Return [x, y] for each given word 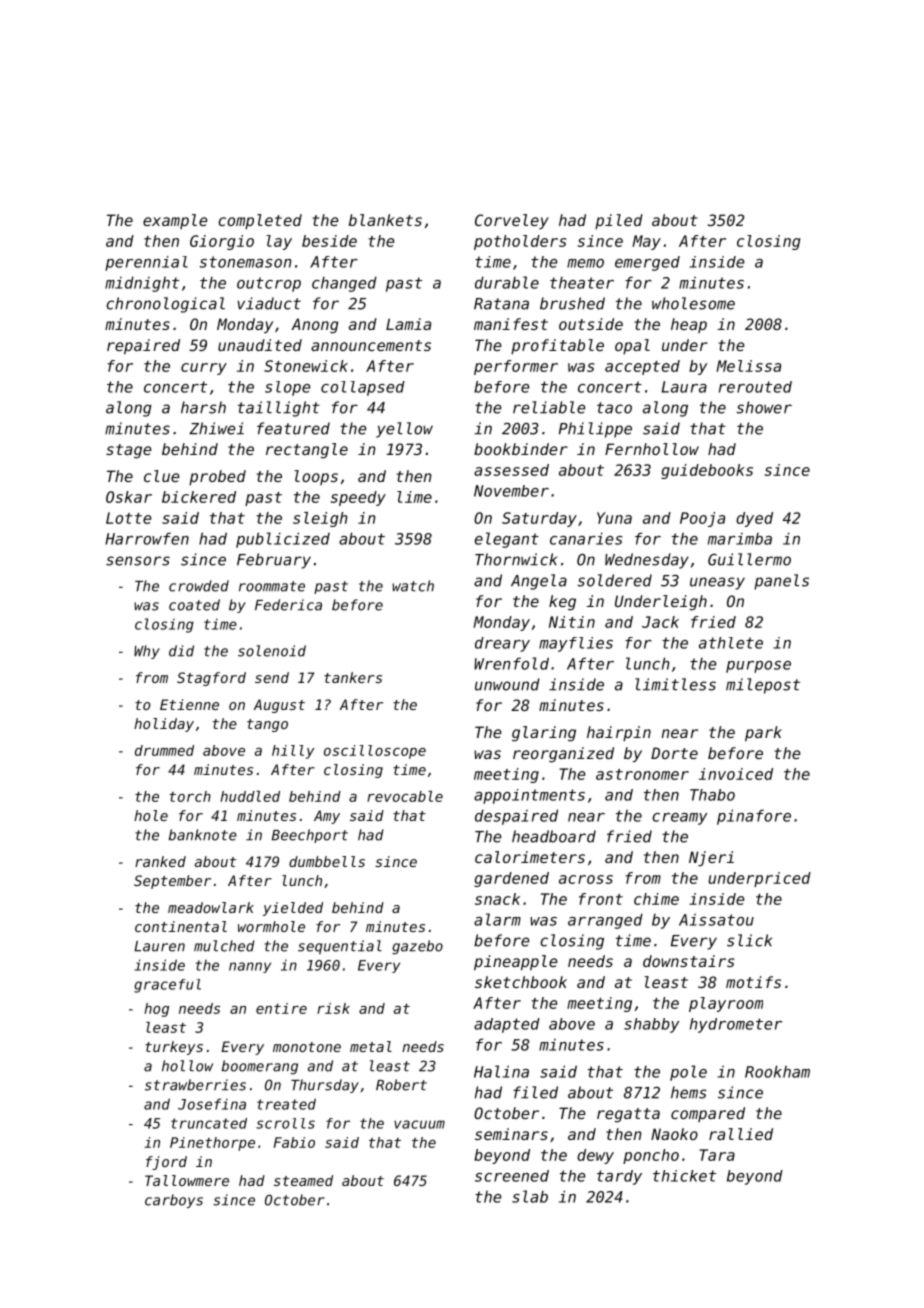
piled [619, 221]
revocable [405, 796]
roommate [272, 586]
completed [260, 221]
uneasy [717, 583]
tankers [353, 677]
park [763, 733]
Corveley [512, 221]
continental [181, 926]
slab [530, 1196]
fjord [166, 1163]
